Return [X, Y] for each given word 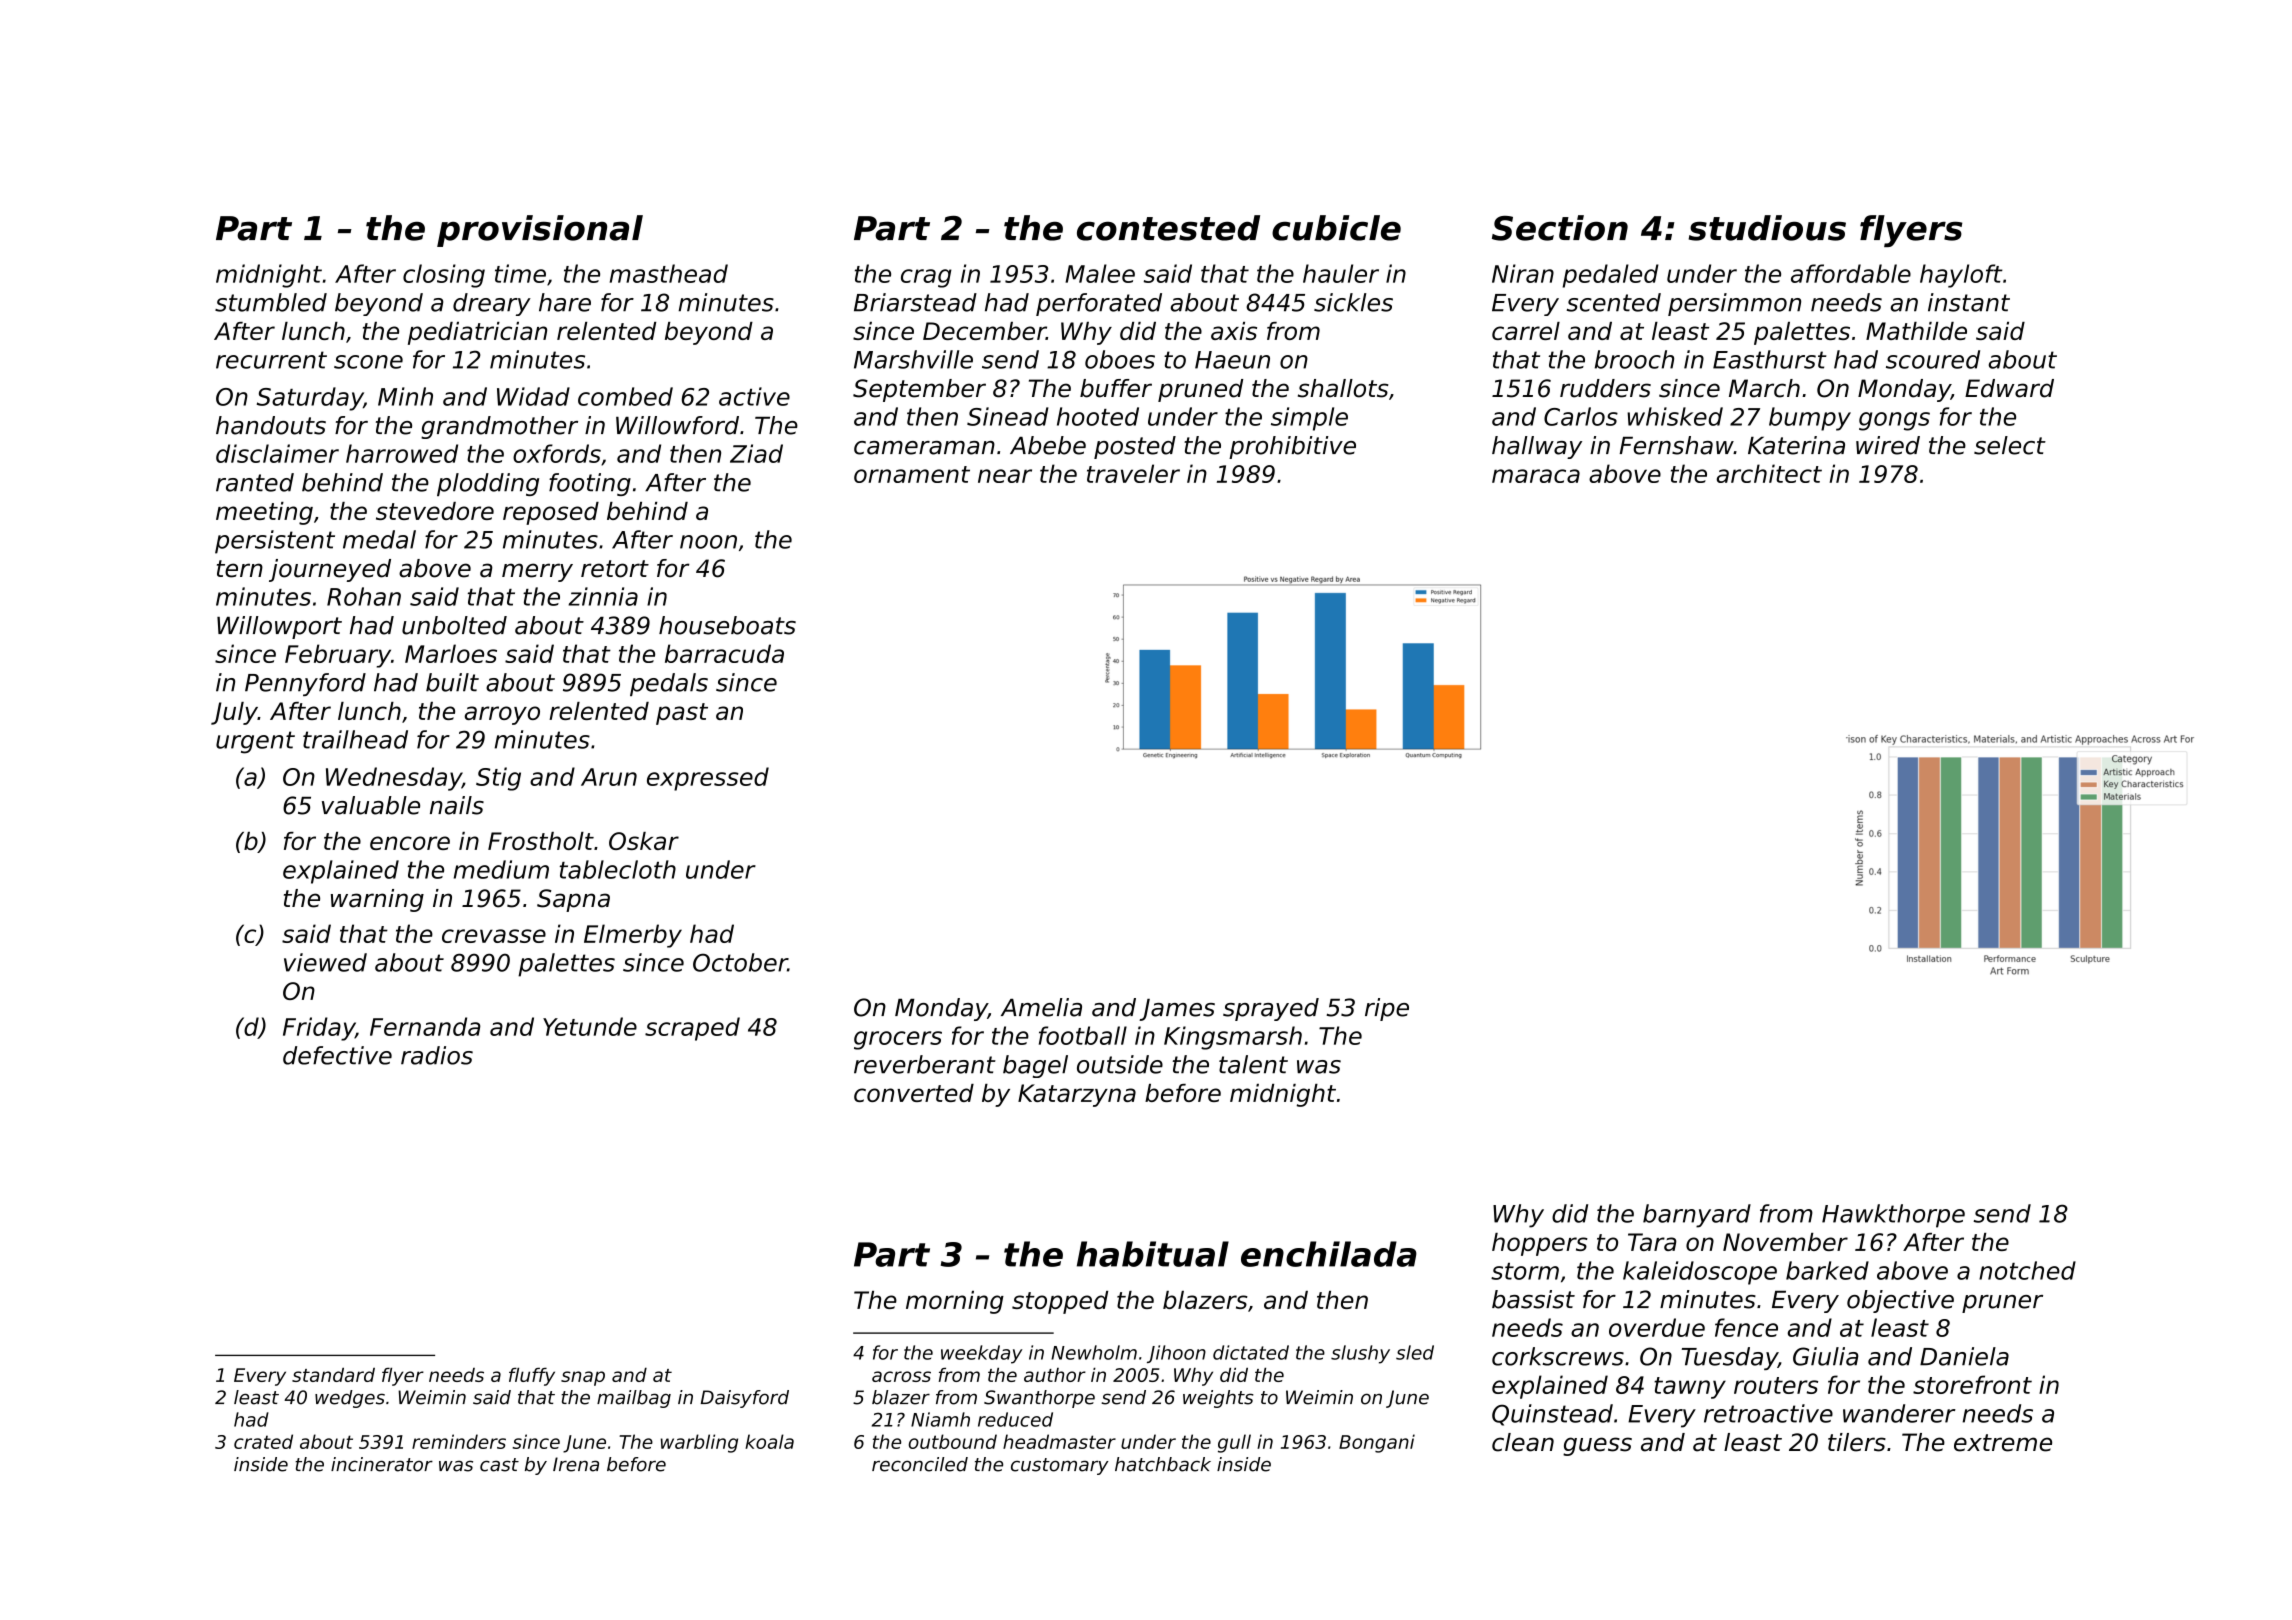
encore [410, 843]
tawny [1690, 1388]
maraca [1536, 476]
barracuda [724, 653]
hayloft [1961, 276]
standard [333, 1375]
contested [1168, 228]
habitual [1153, 1254]
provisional [540, 231]
